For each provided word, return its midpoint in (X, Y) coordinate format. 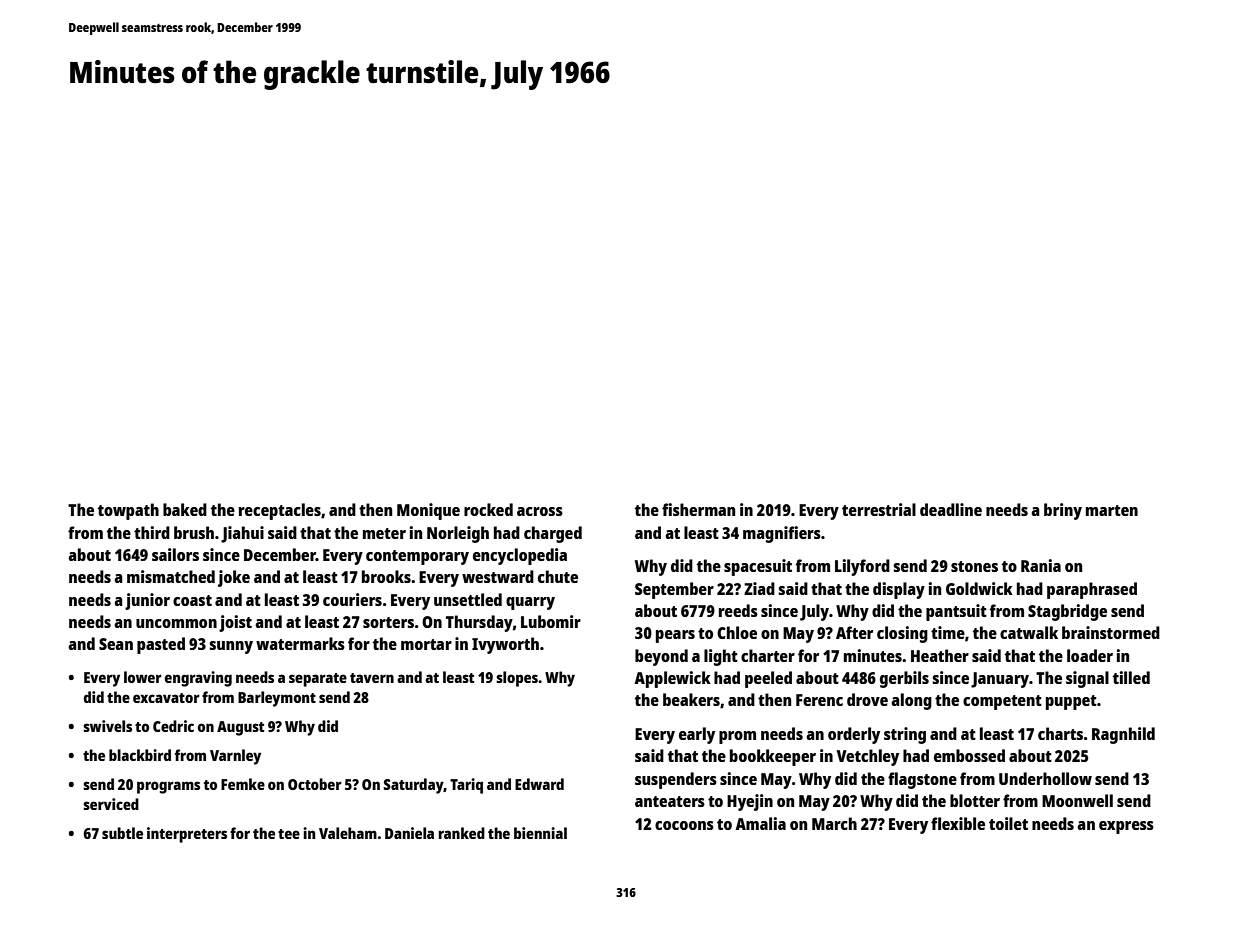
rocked (488, 509)
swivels (107, 726)
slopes (517, 679)
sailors (175, 554)
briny (1063, 511)
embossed (969, 755)
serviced (111, 804)
